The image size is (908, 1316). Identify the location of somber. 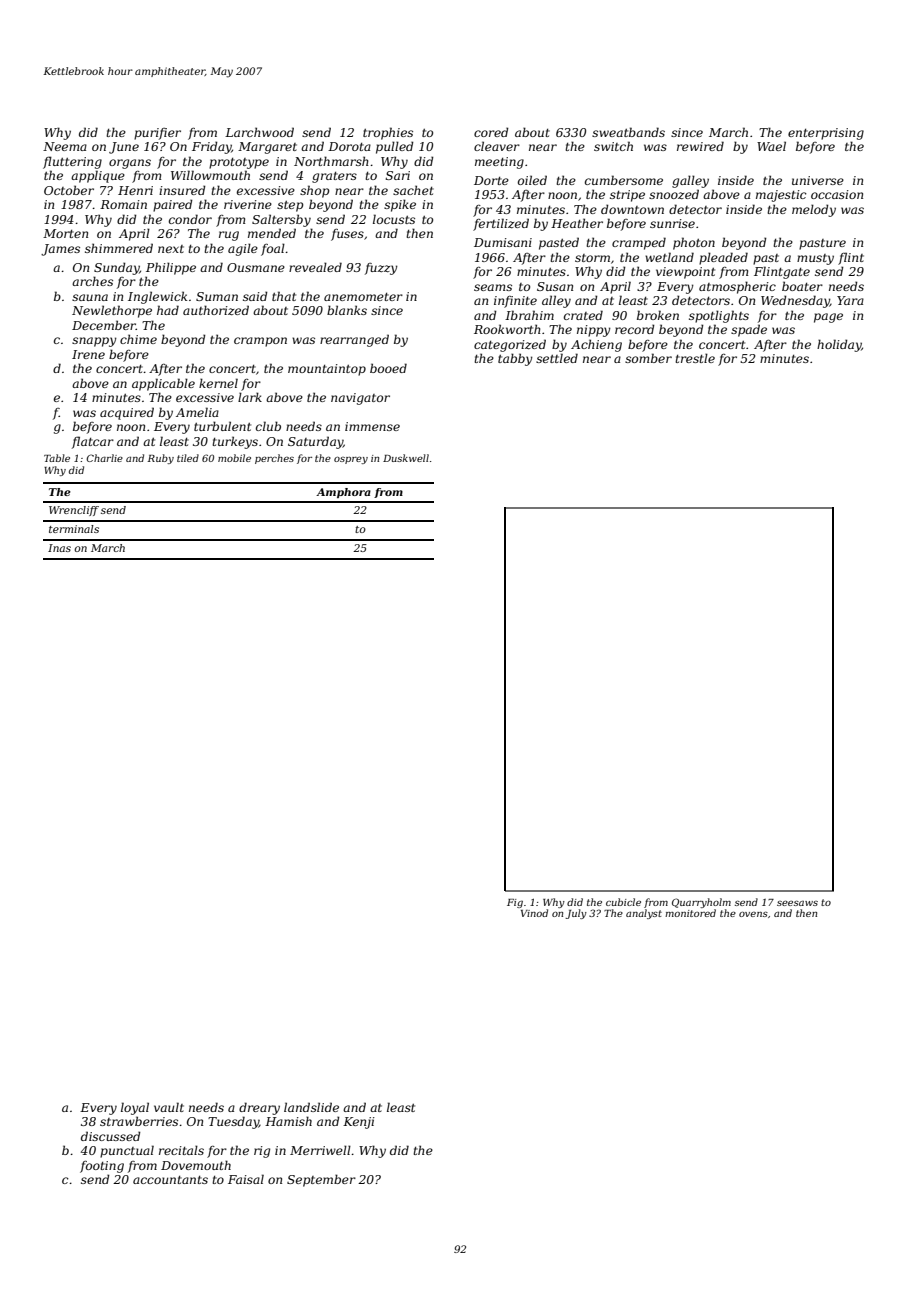
(648, 358).
